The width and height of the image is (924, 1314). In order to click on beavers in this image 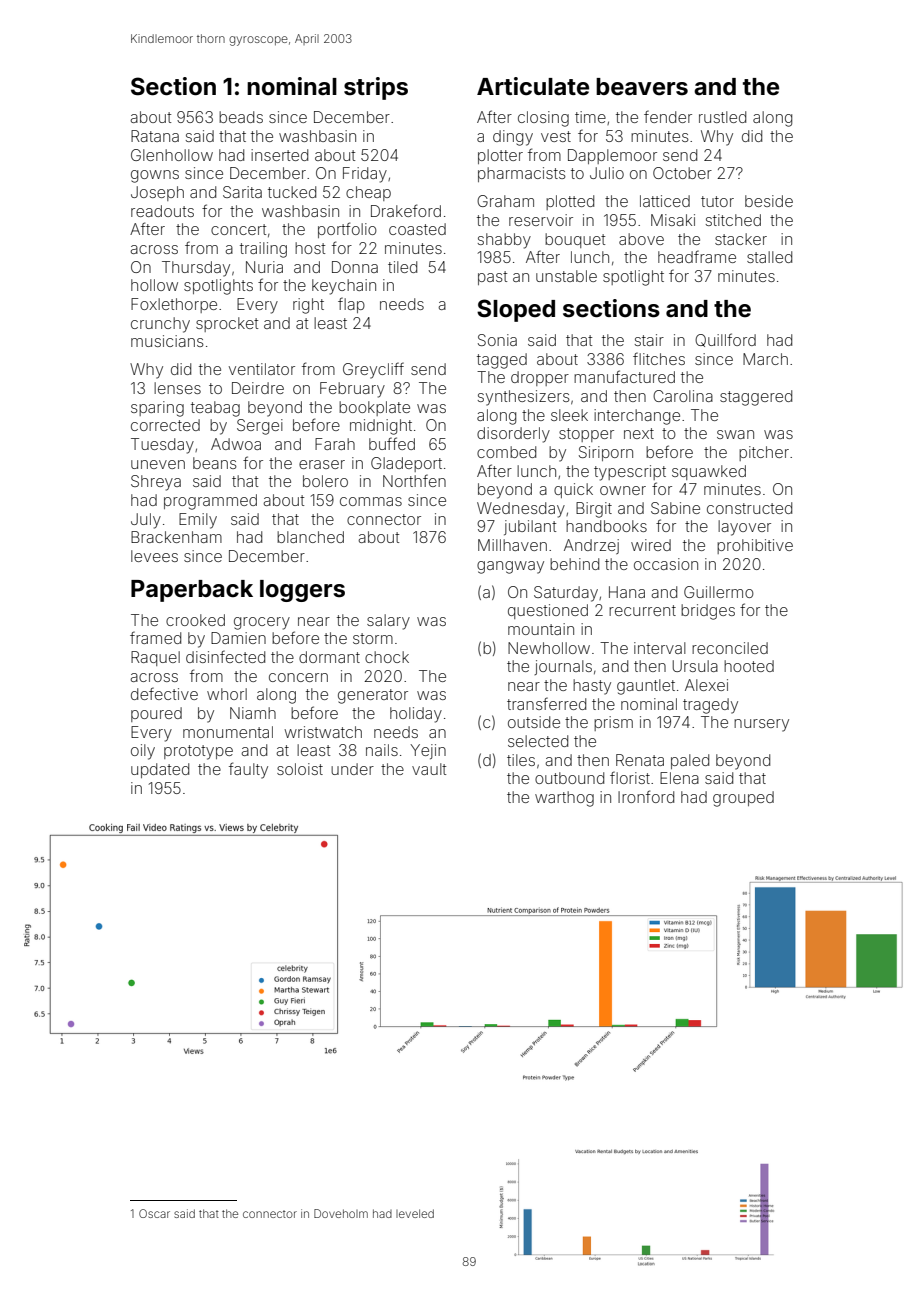, I will do `click(642, 87)`.
